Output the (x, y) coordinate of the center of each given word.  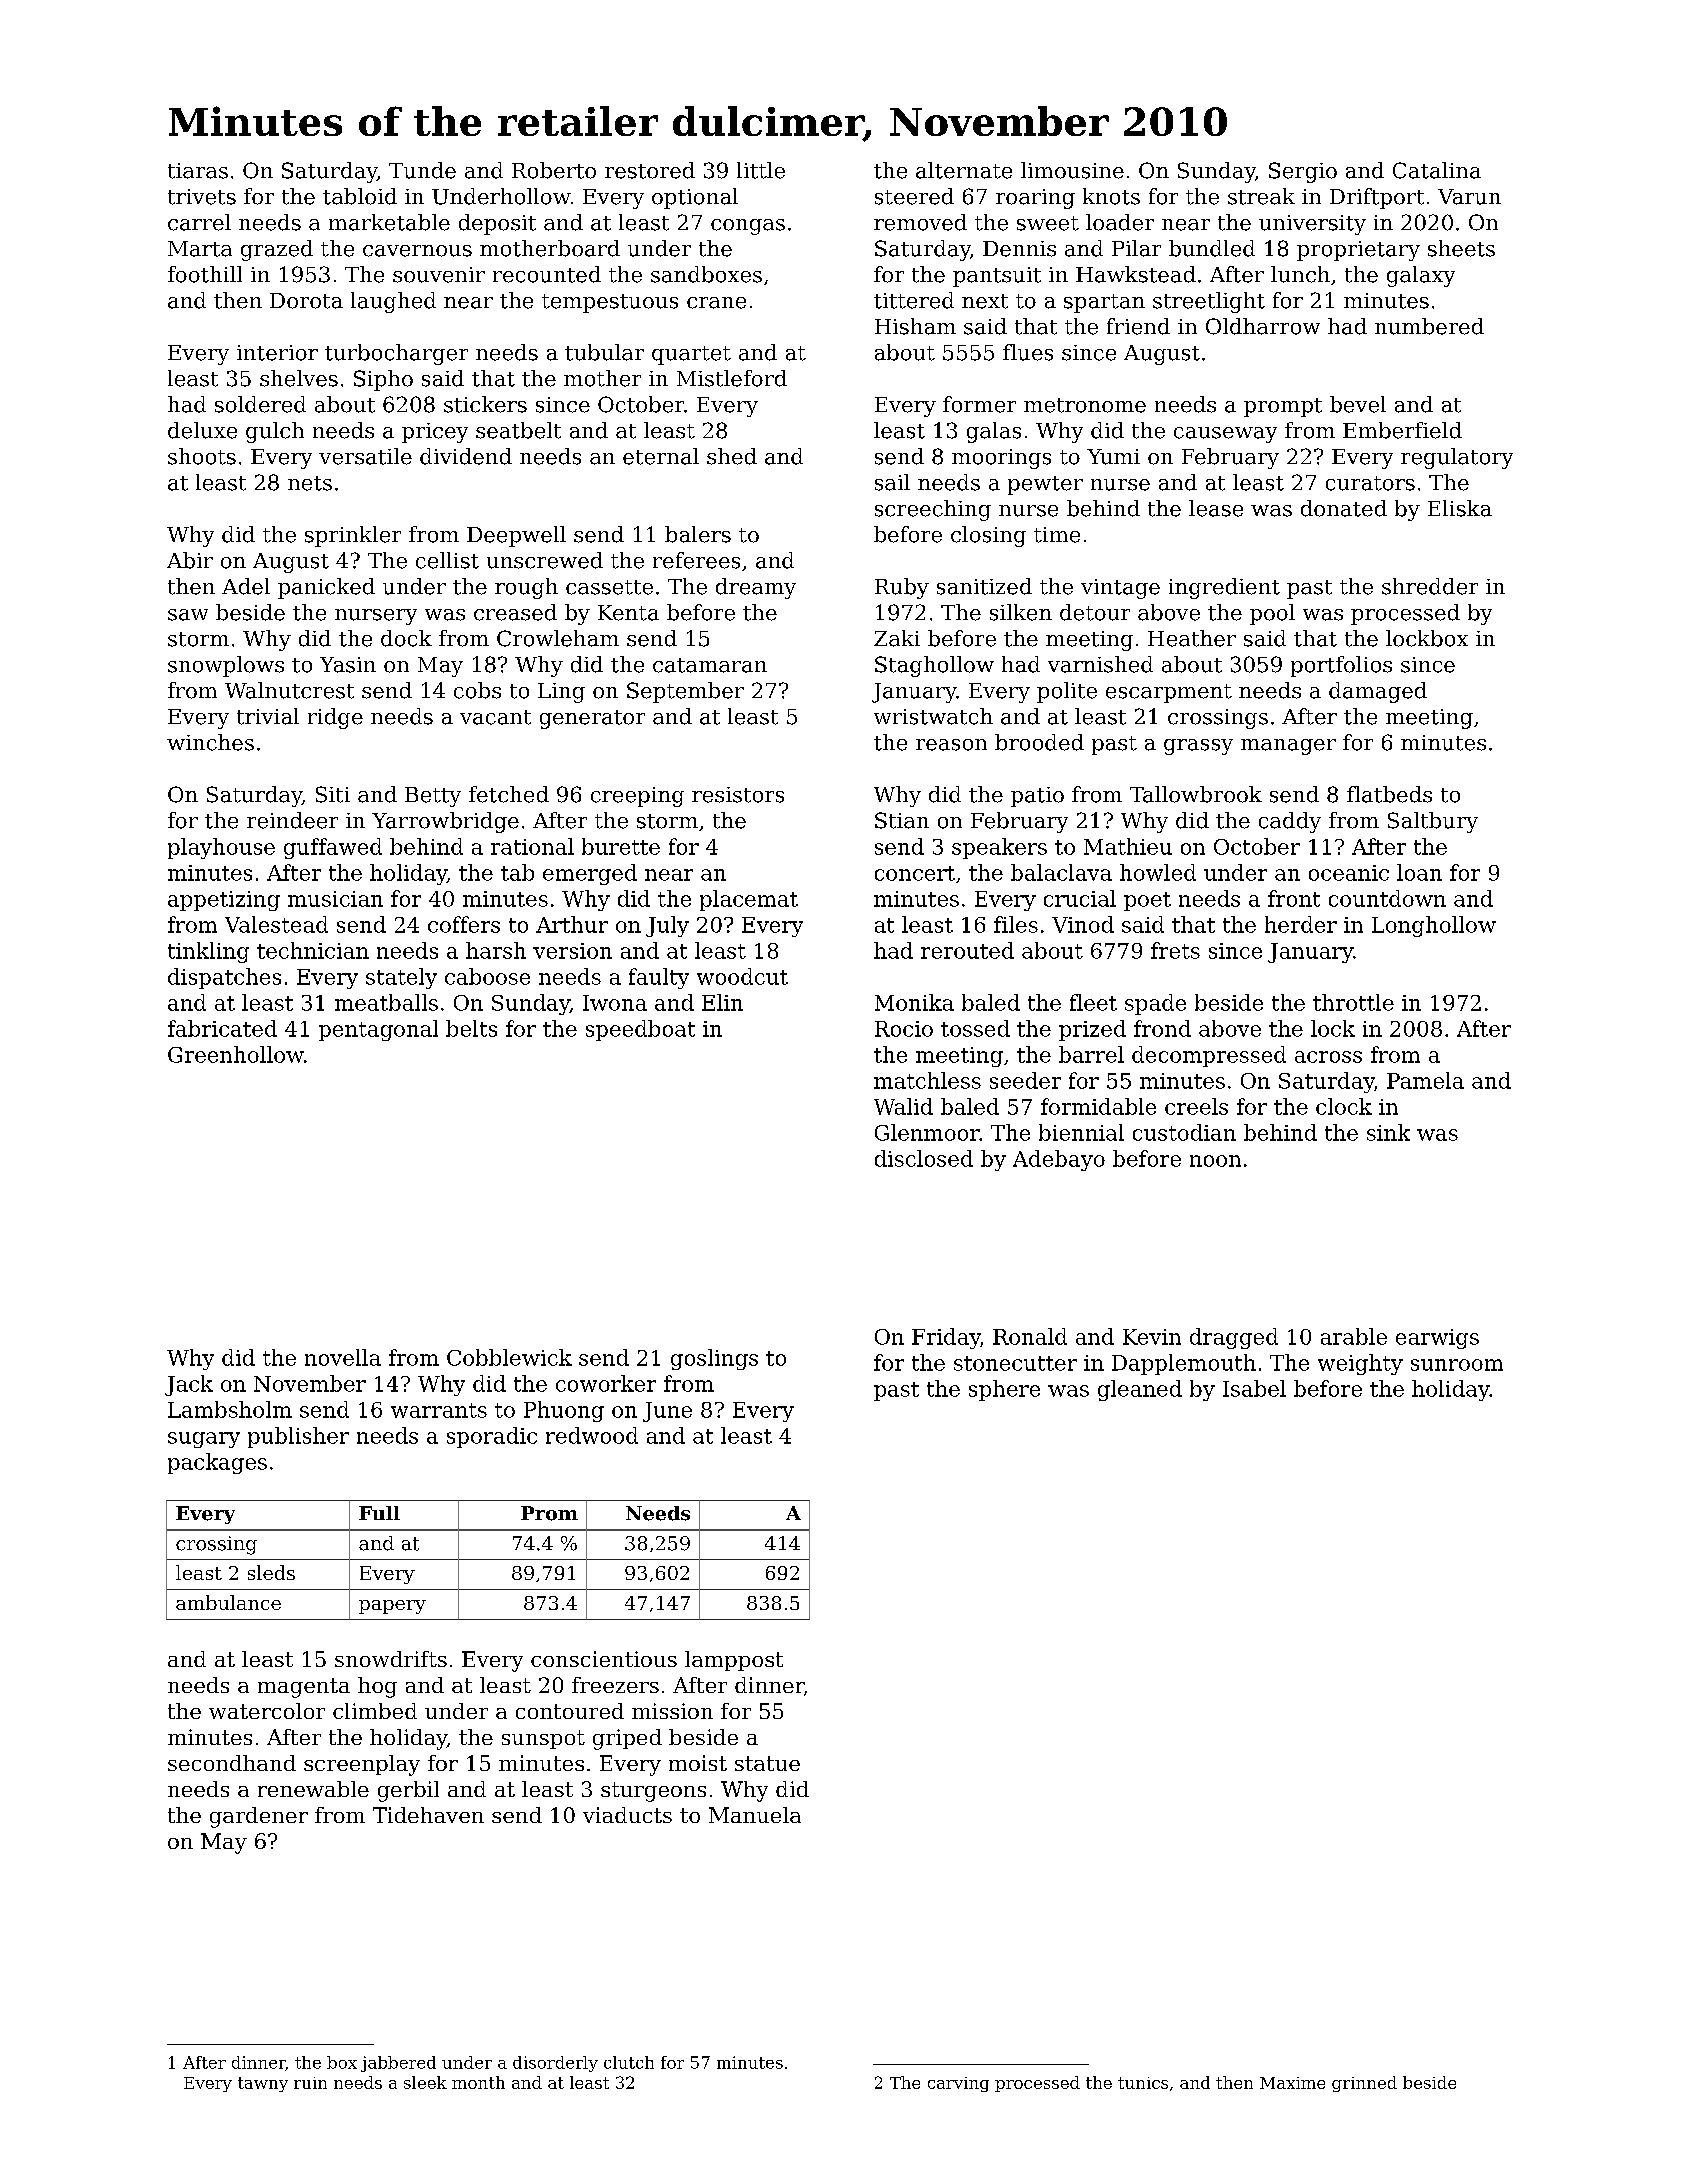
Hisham (915, 326)
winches (210, 742)
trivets (202, 197)
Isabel (1254, 1388)
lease (1216, 508)
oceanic (1349, 873)
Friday (946, 1338)
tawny (263, 2084)
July (667, 926)
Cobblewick (509, 1357)
